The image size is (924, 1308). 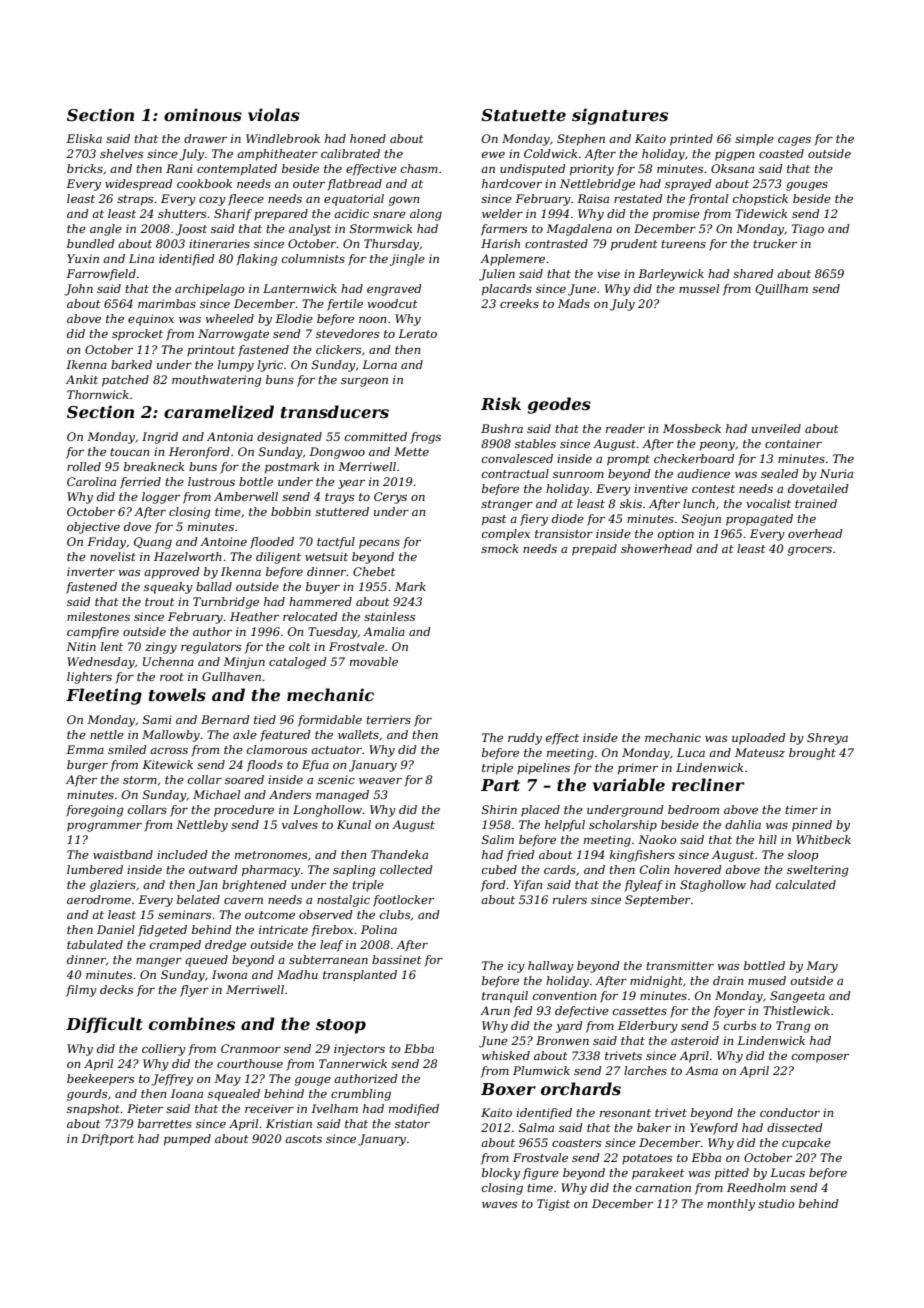 What do you see at coordinates (107, 1140) in the document?
I see `Driftport` at bounding box center [107, 1140].
